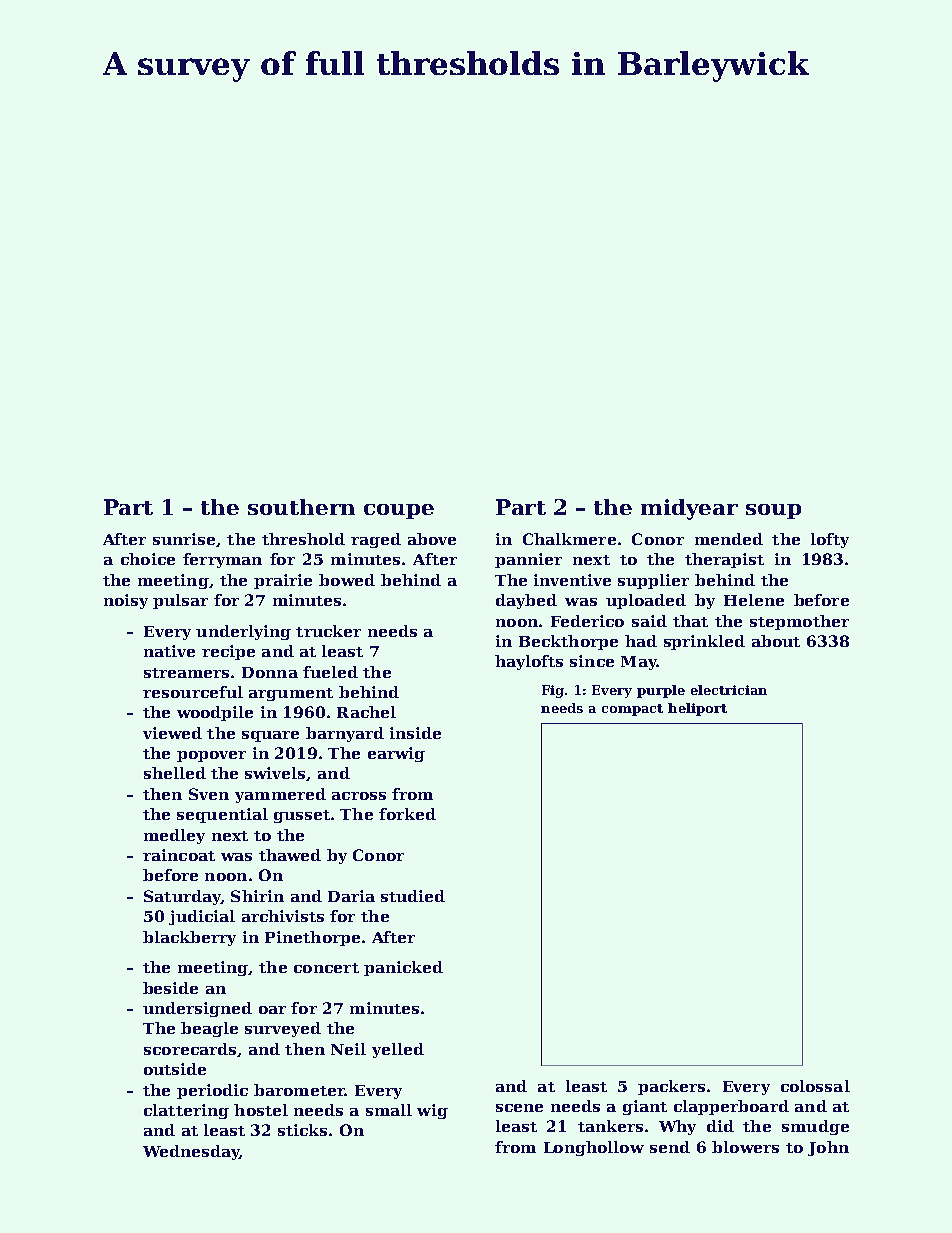 The height and width of the screenshot is (1233, 952). I want to click on coupe, so click(399, 511).
